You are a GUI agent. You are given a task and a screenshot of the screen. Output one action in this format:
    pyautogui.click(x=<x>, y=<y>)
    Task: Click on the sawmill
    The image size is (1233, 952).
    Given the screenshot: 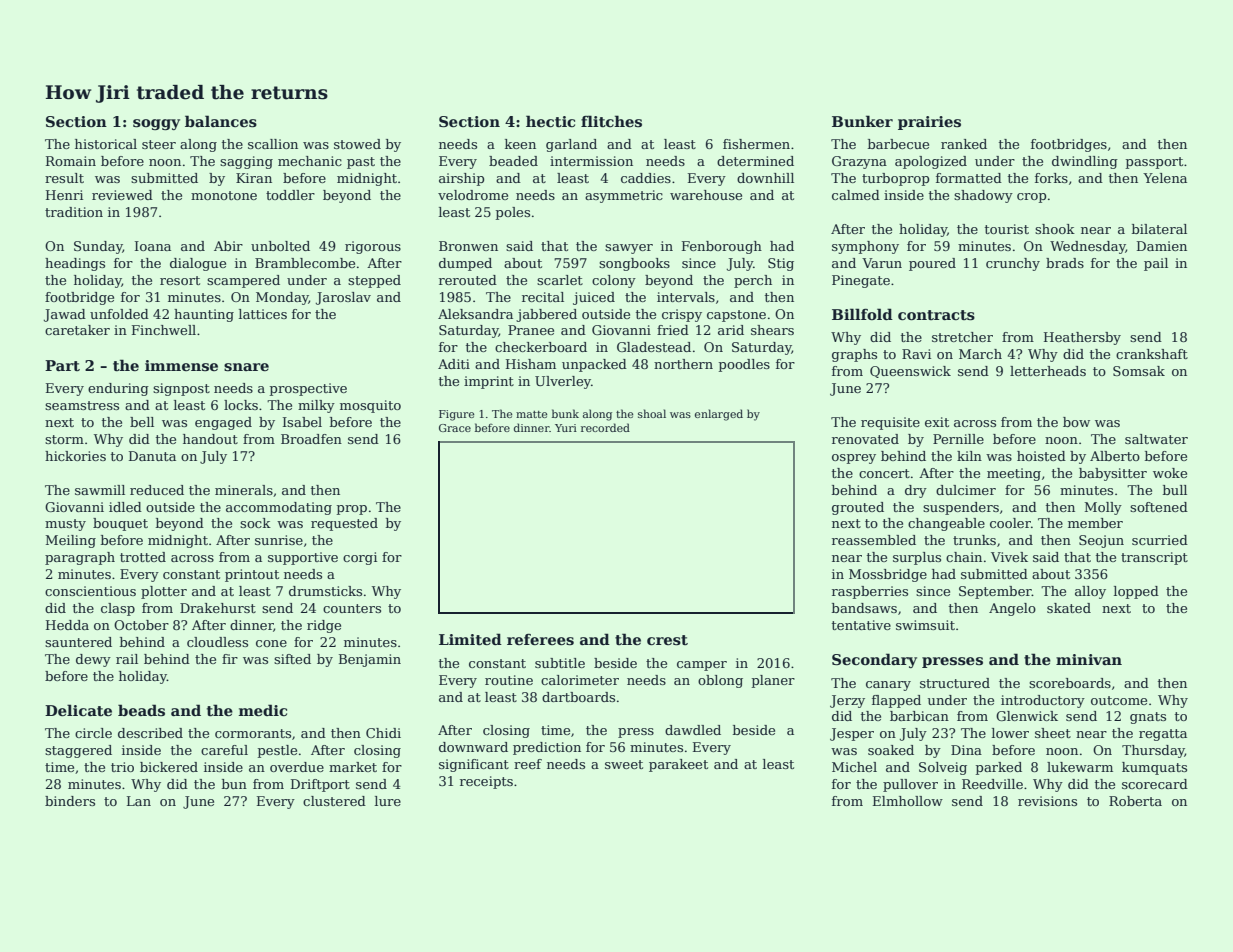 What is the action you would take?
    pyautogui.click(x=100, y=490)
